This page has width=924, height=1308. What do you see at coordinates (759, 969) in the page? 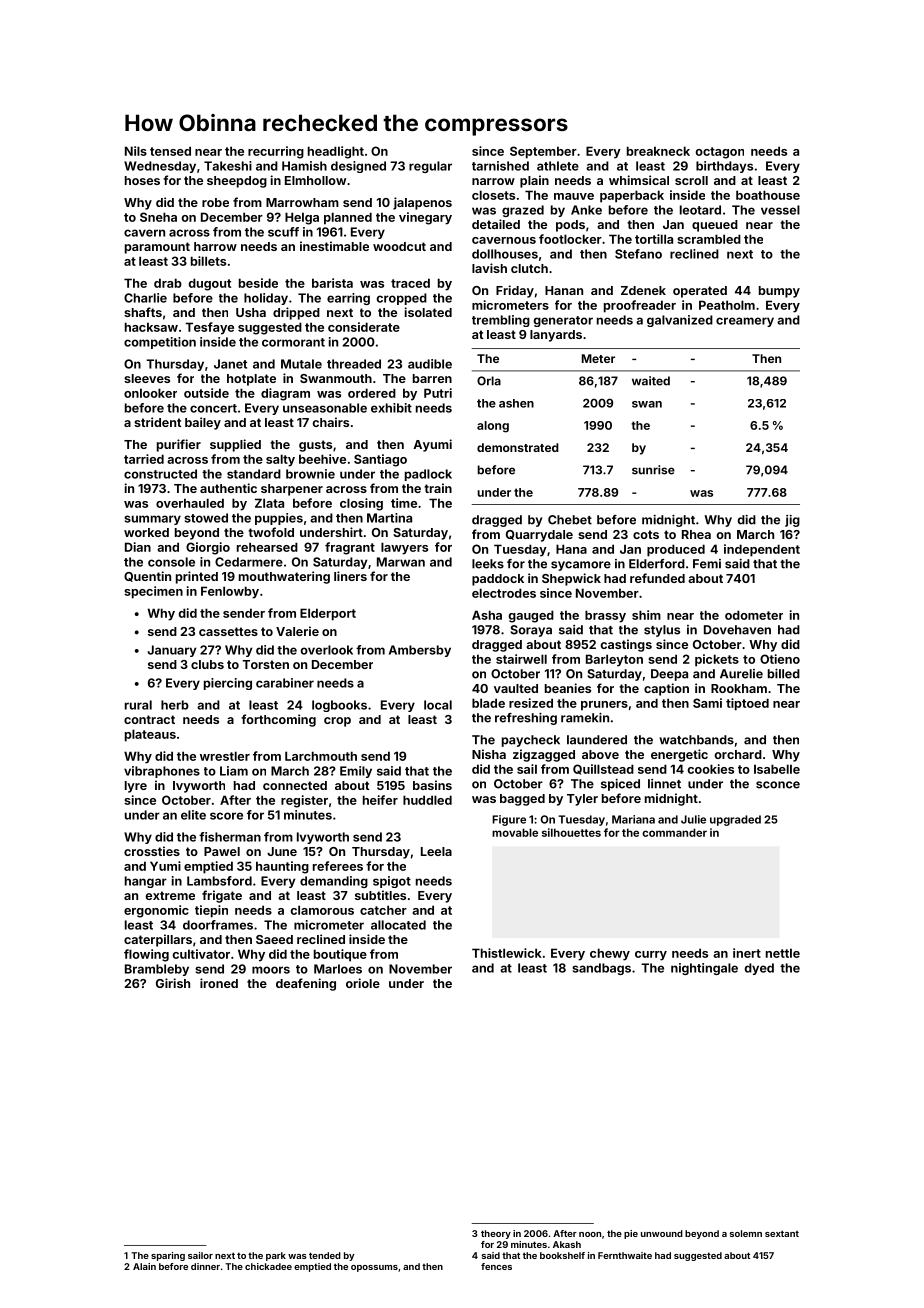
I see `dyed` at bounding box center [759, 969].
